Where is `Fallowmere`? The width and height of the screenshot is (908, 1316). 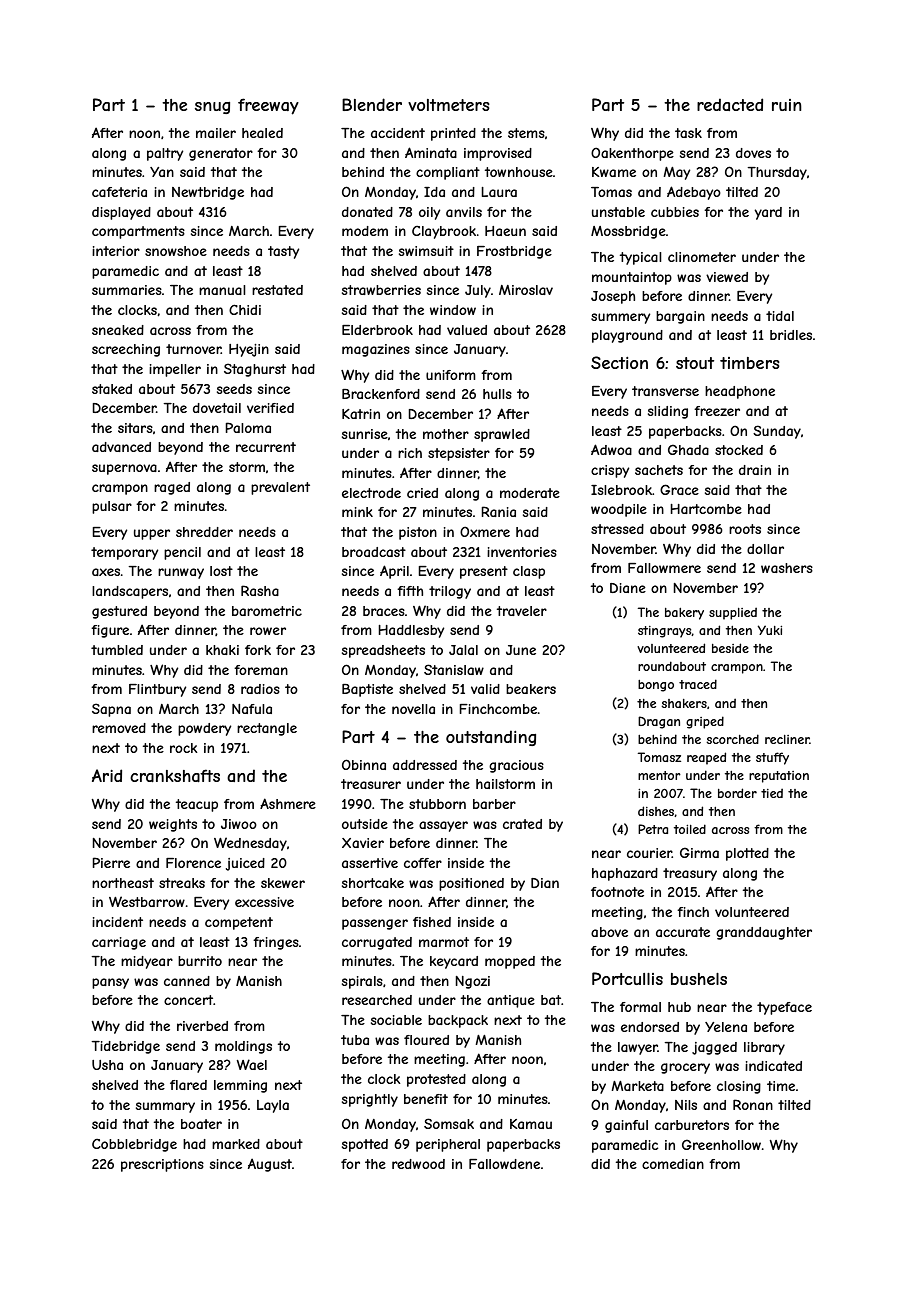
Fallowmere is located at coordinates (664, 568).
